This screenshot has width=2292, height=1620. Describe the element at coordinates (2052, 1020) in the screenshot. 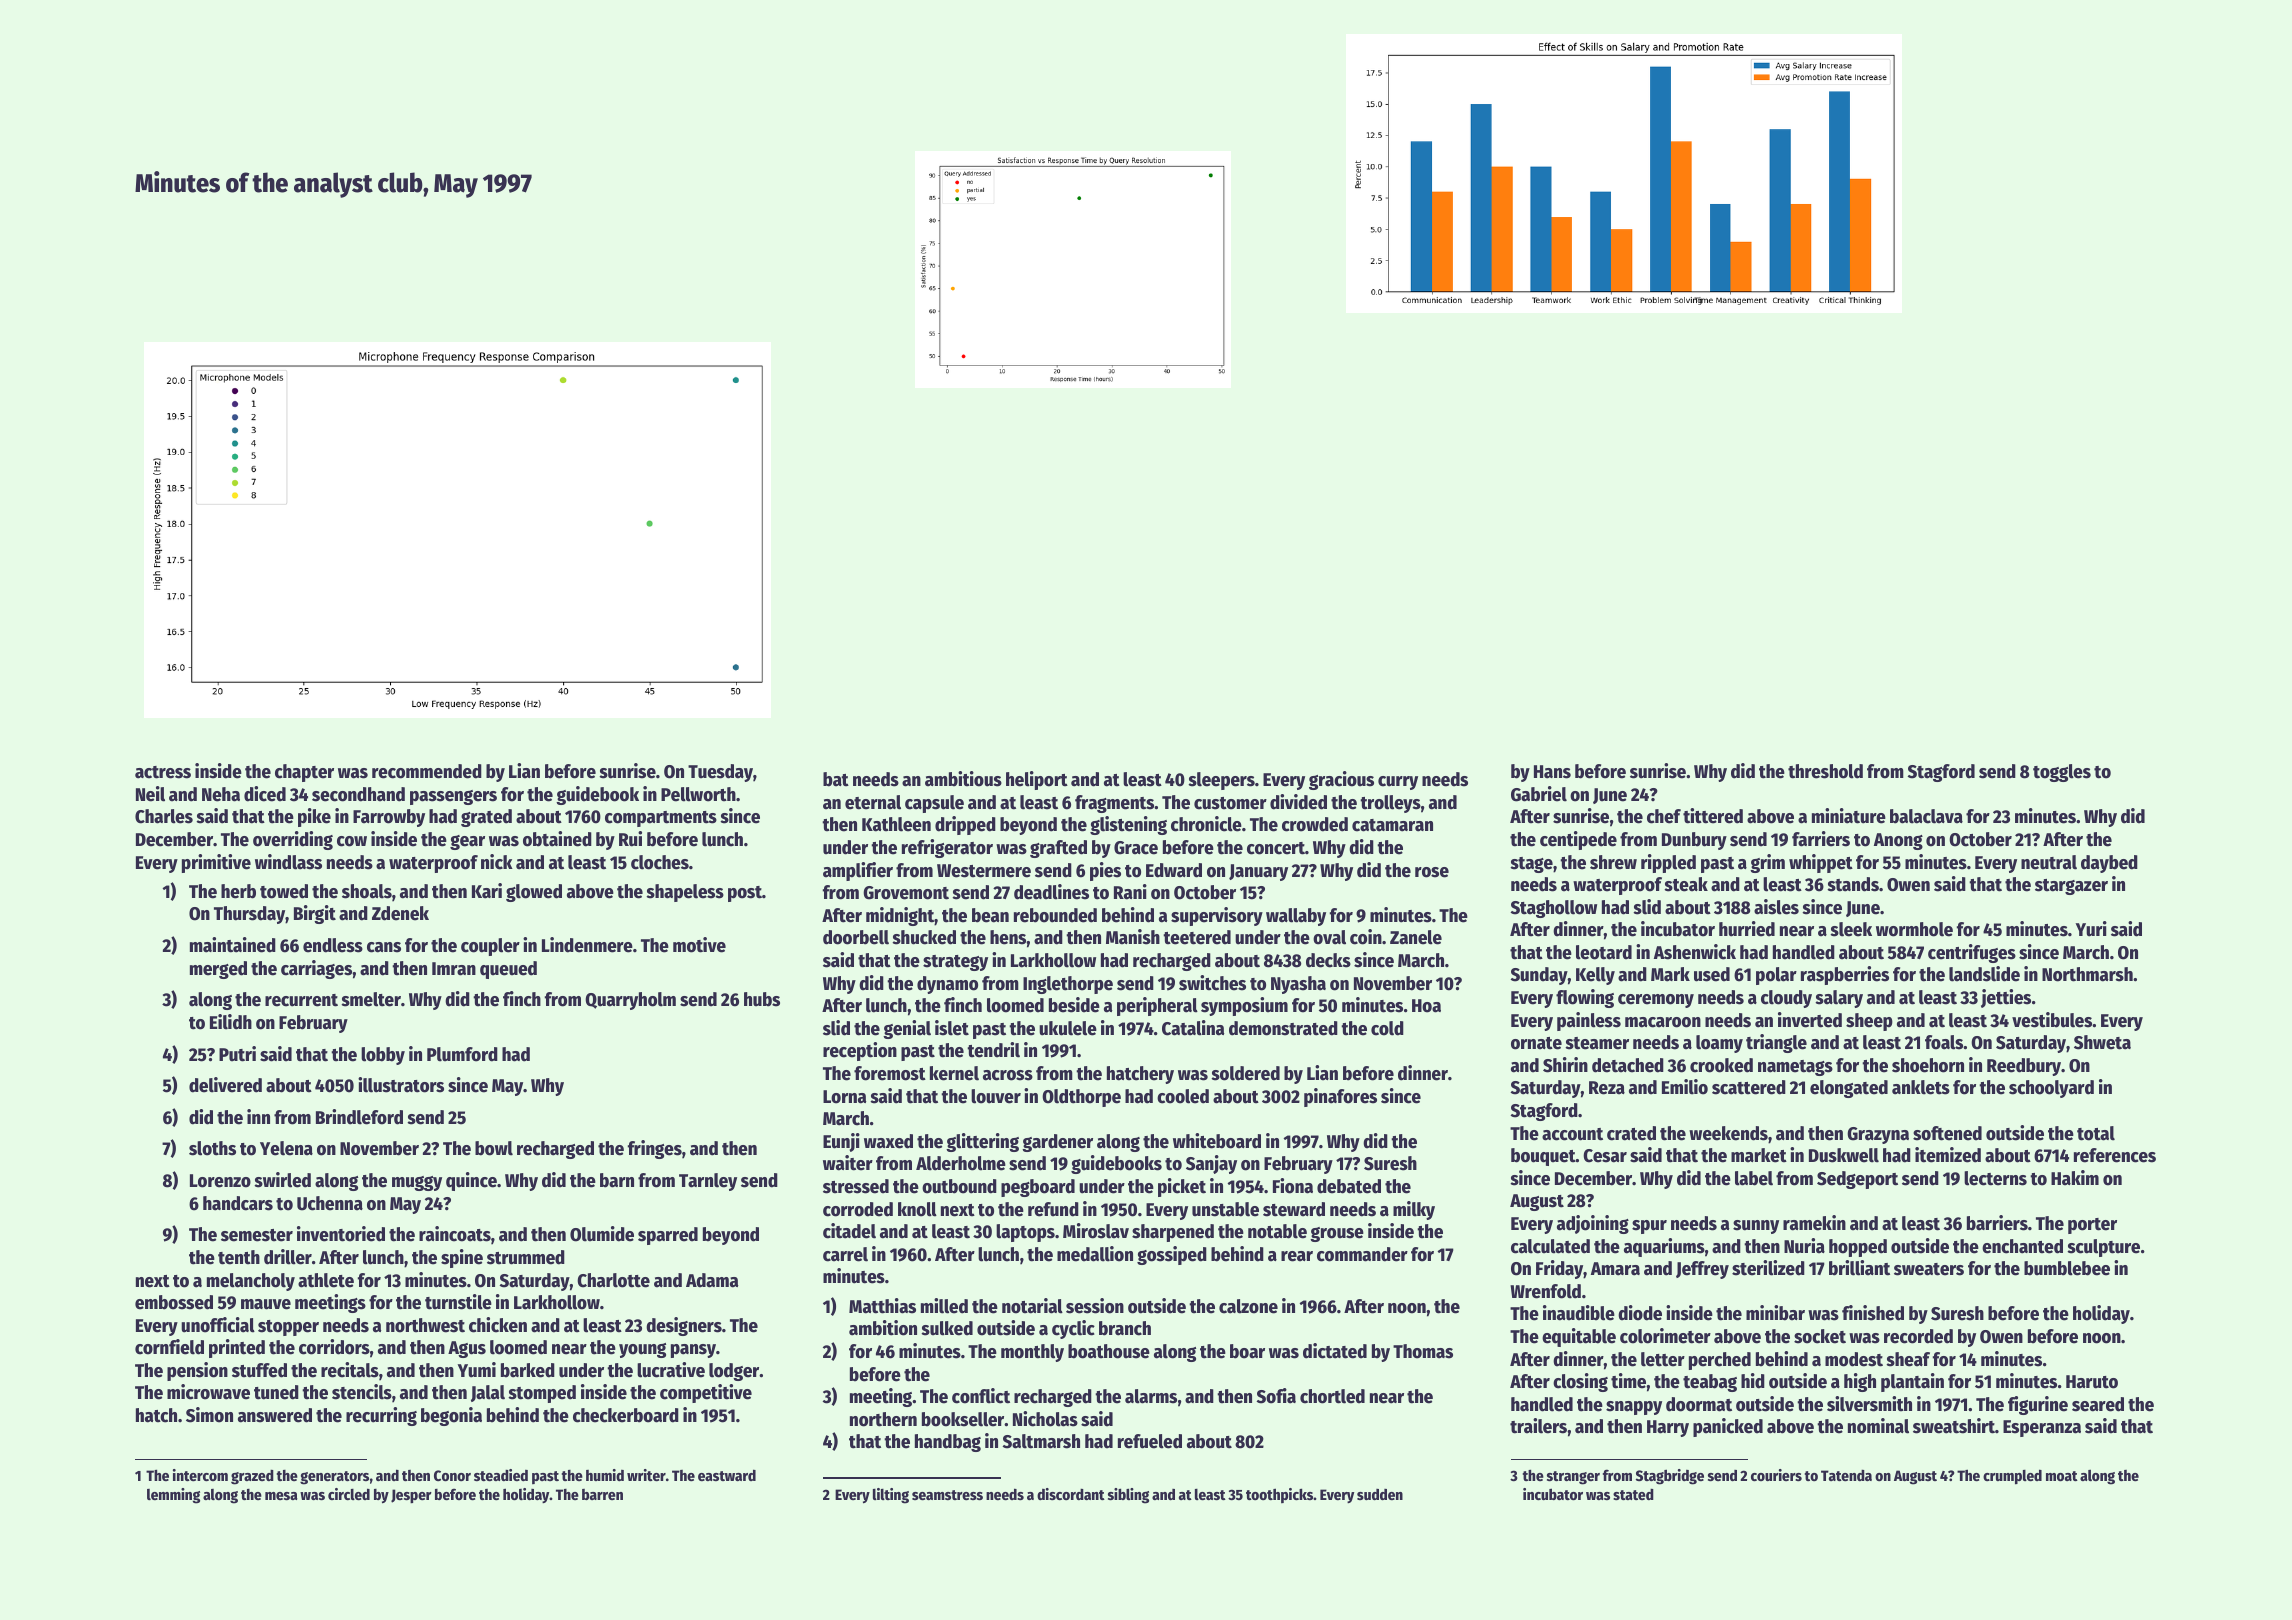

I see `vestibules` at that location.
